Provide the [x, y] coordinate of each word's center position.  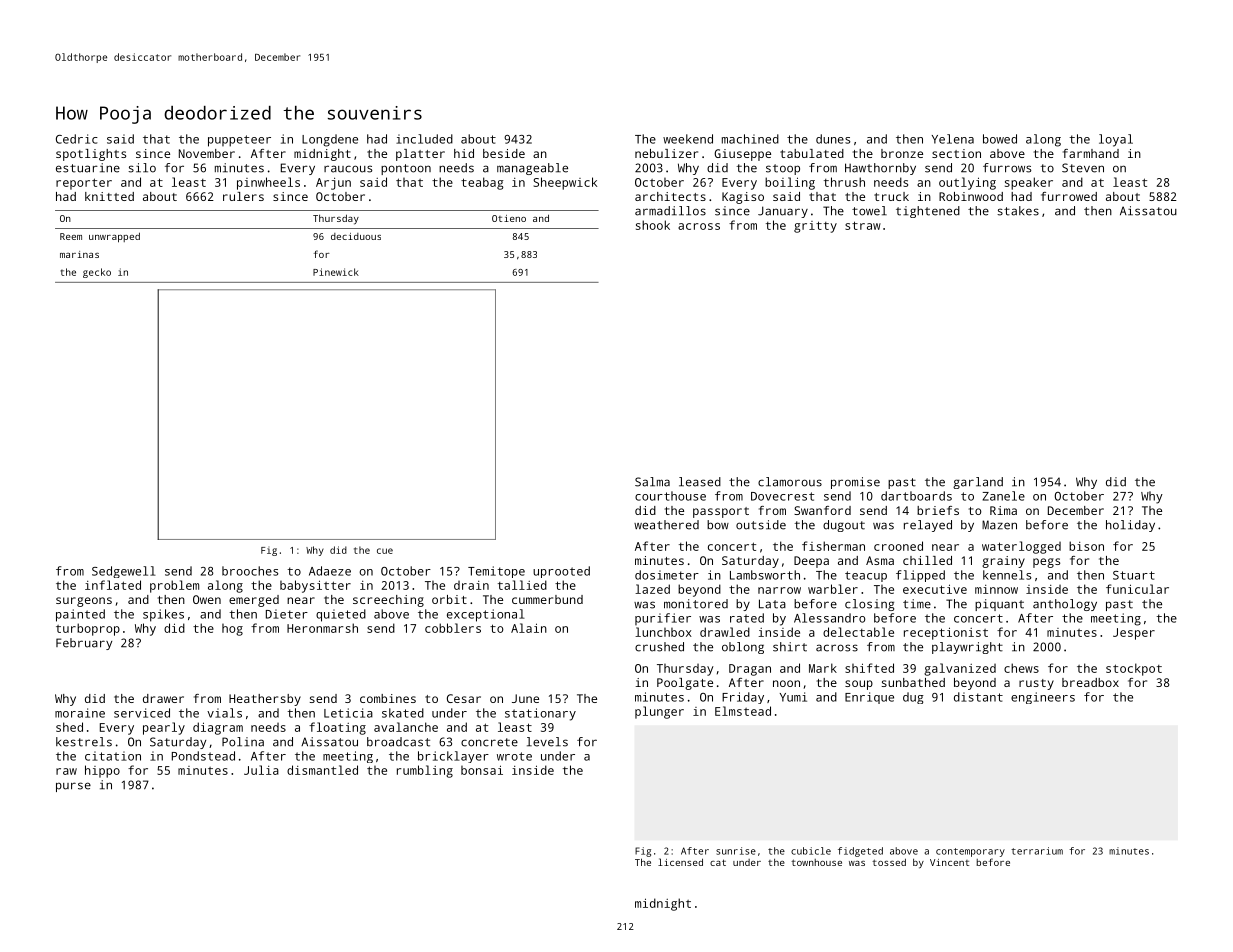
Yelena [953, 139]
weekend [688, 139]
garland [978, 483]
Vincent [949, 862]
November [207, 153]
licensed [680, 862]
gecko [97, 273]
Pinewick [336, 272]
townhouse [816, 862]
